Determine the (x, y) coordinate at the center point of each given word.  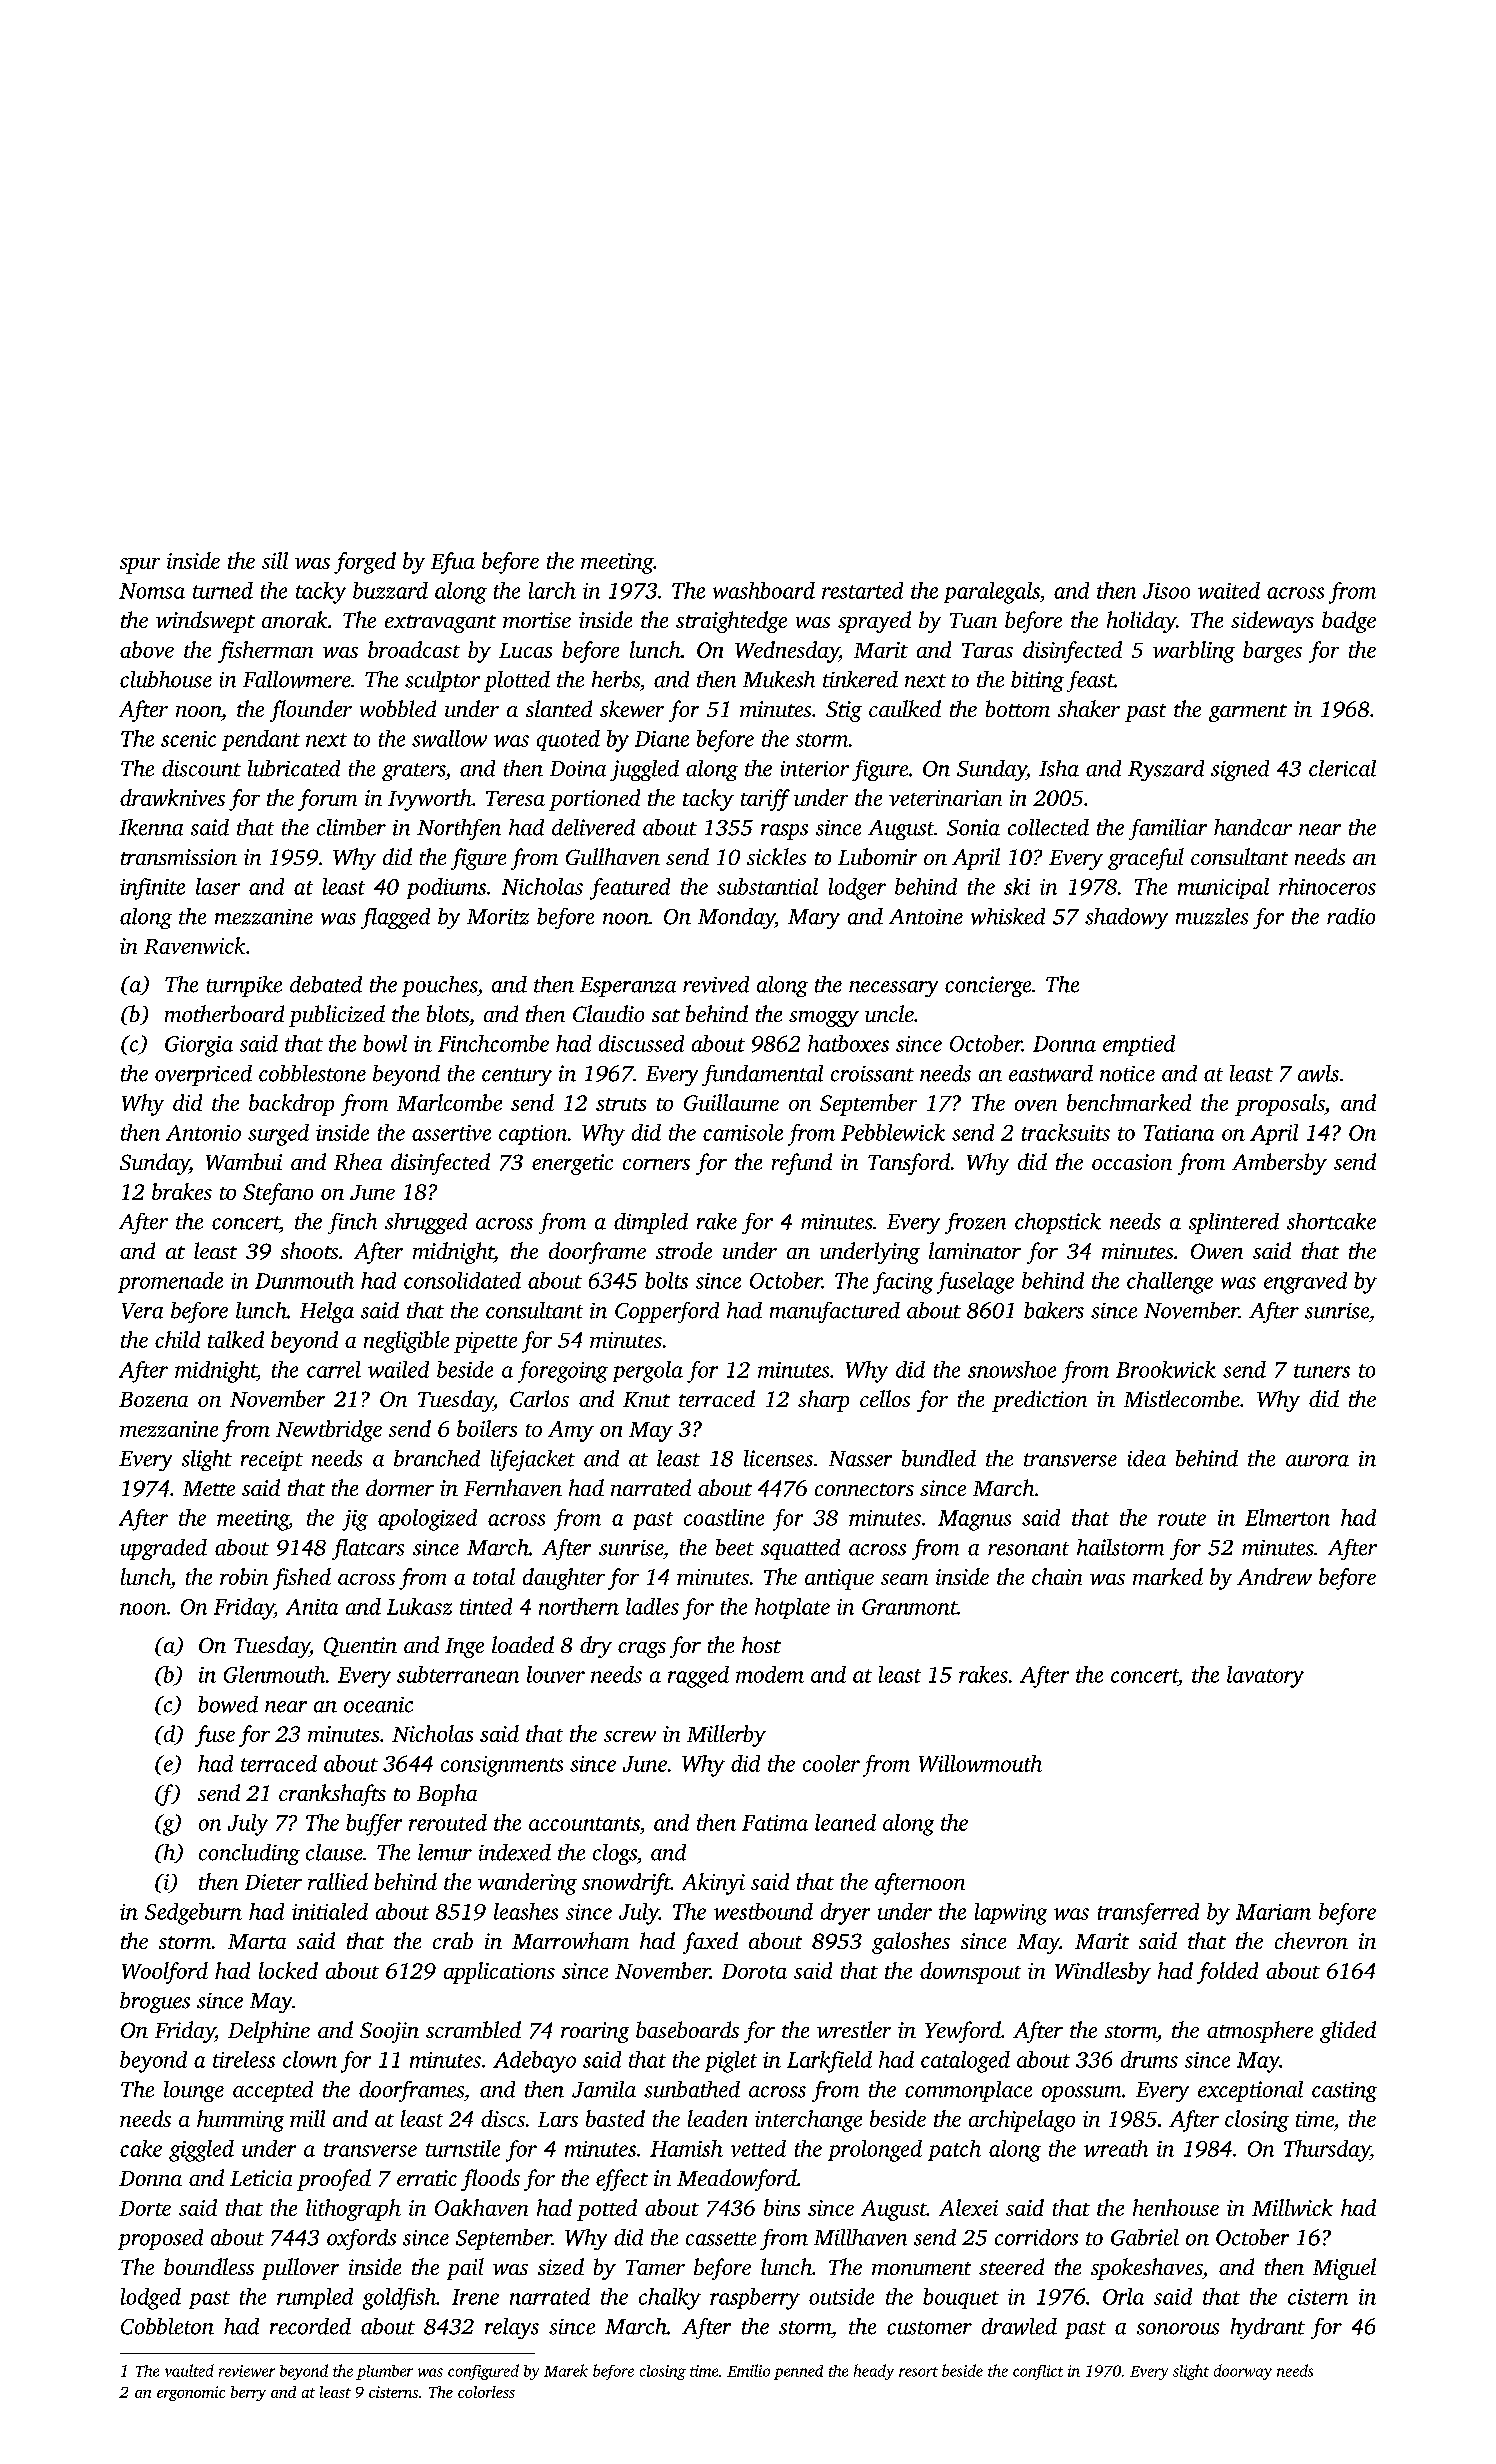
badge (1349, 622)
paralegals (992, 593)
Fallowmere (297, 679)
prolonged (875, 2151)
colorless (486, 2392)
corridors (1036, 2237)
